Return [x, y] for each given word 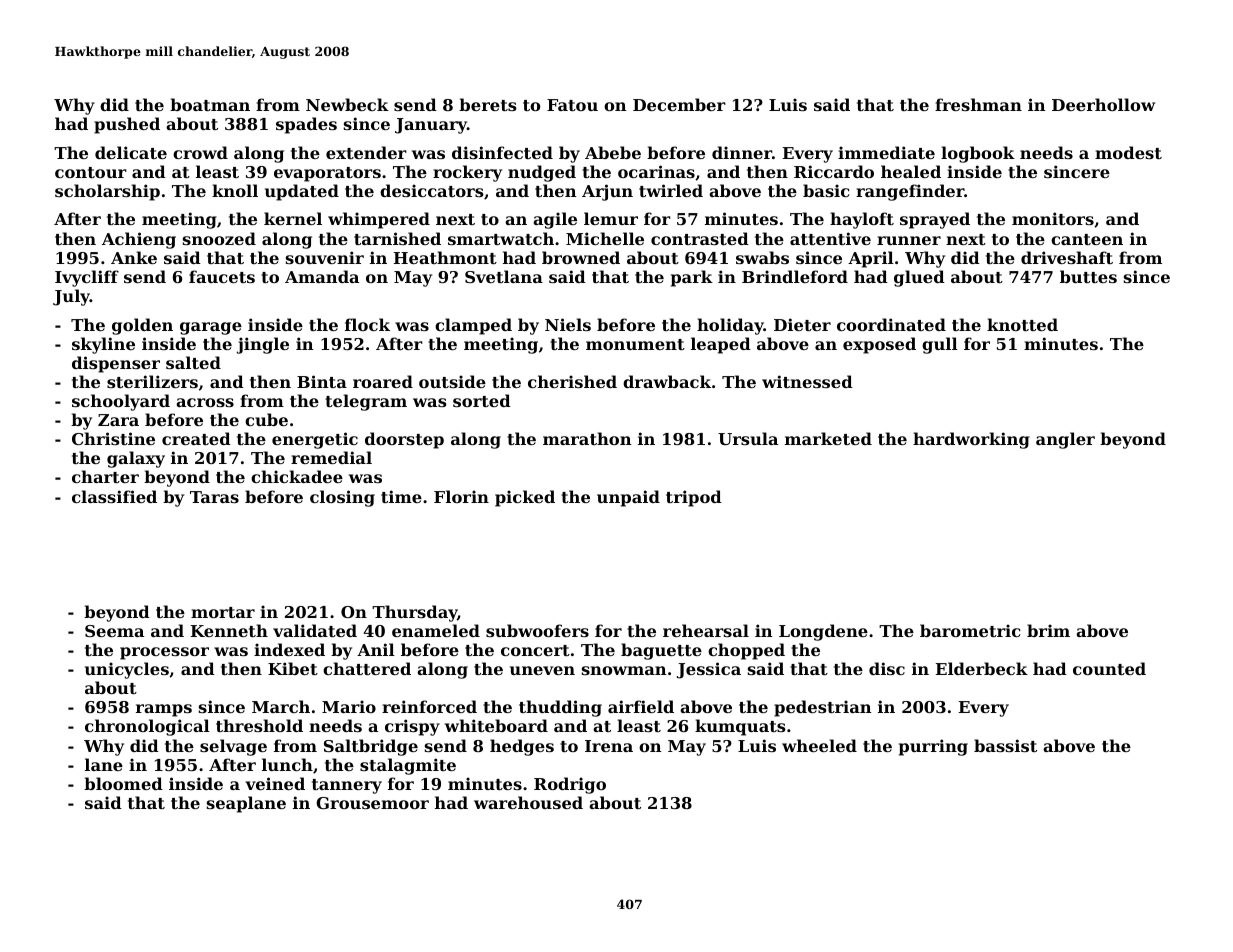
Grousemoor [372, 803]
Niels [568, 324]
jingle [263, 345]
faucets [222, 276]
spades [306, 125]
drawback [667, 381]
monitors [1053, 218]
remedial [331, 457]
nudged [542, 173]
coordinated [891, 324]
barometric [970, 630]
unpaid [628, 498]
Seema [114, 631]
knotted [1022, 324]
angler [1065, 440]
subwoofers [537, 630]
